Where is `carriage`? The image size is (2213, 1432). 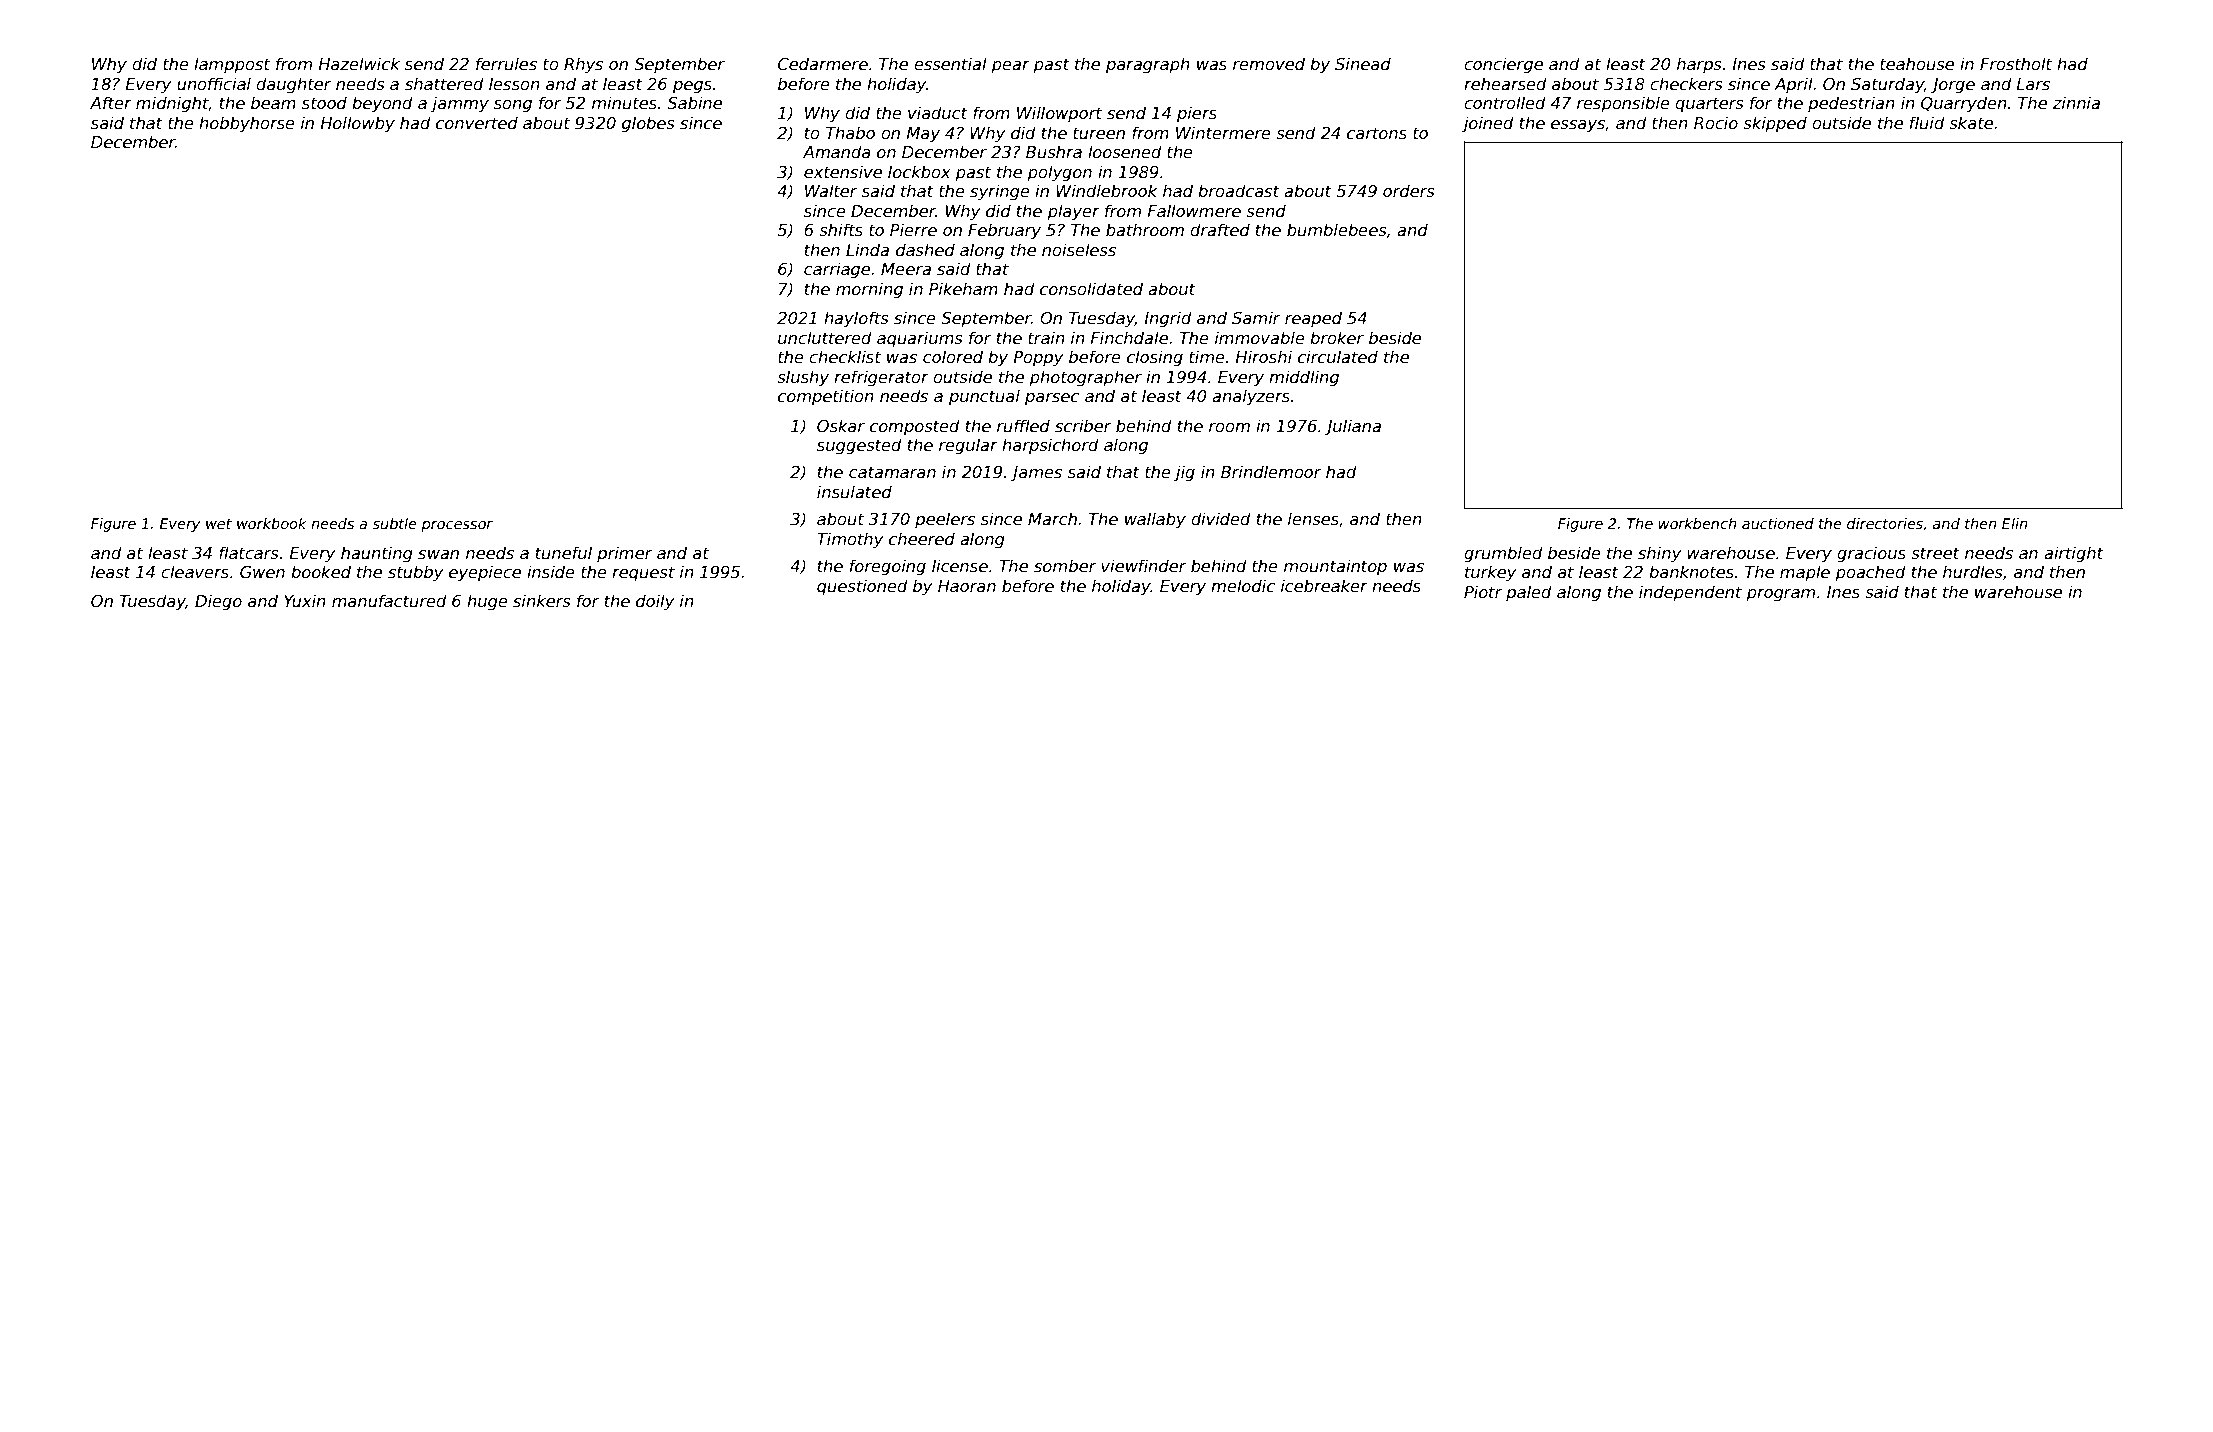 carriage is located at coordinates (837, 270).
